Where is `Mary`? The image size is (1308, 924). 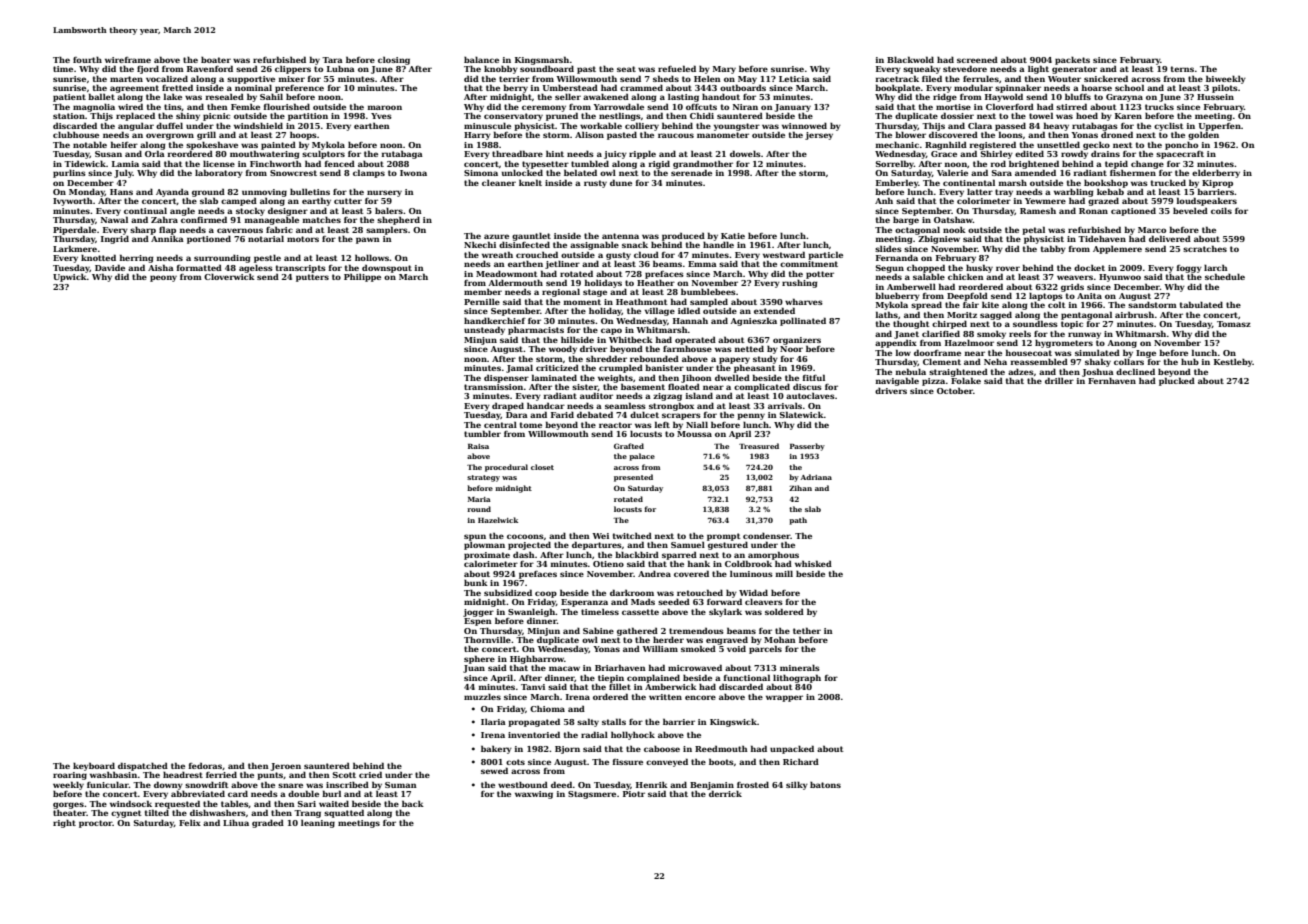 Mary is located at coordinates (724, 70).
